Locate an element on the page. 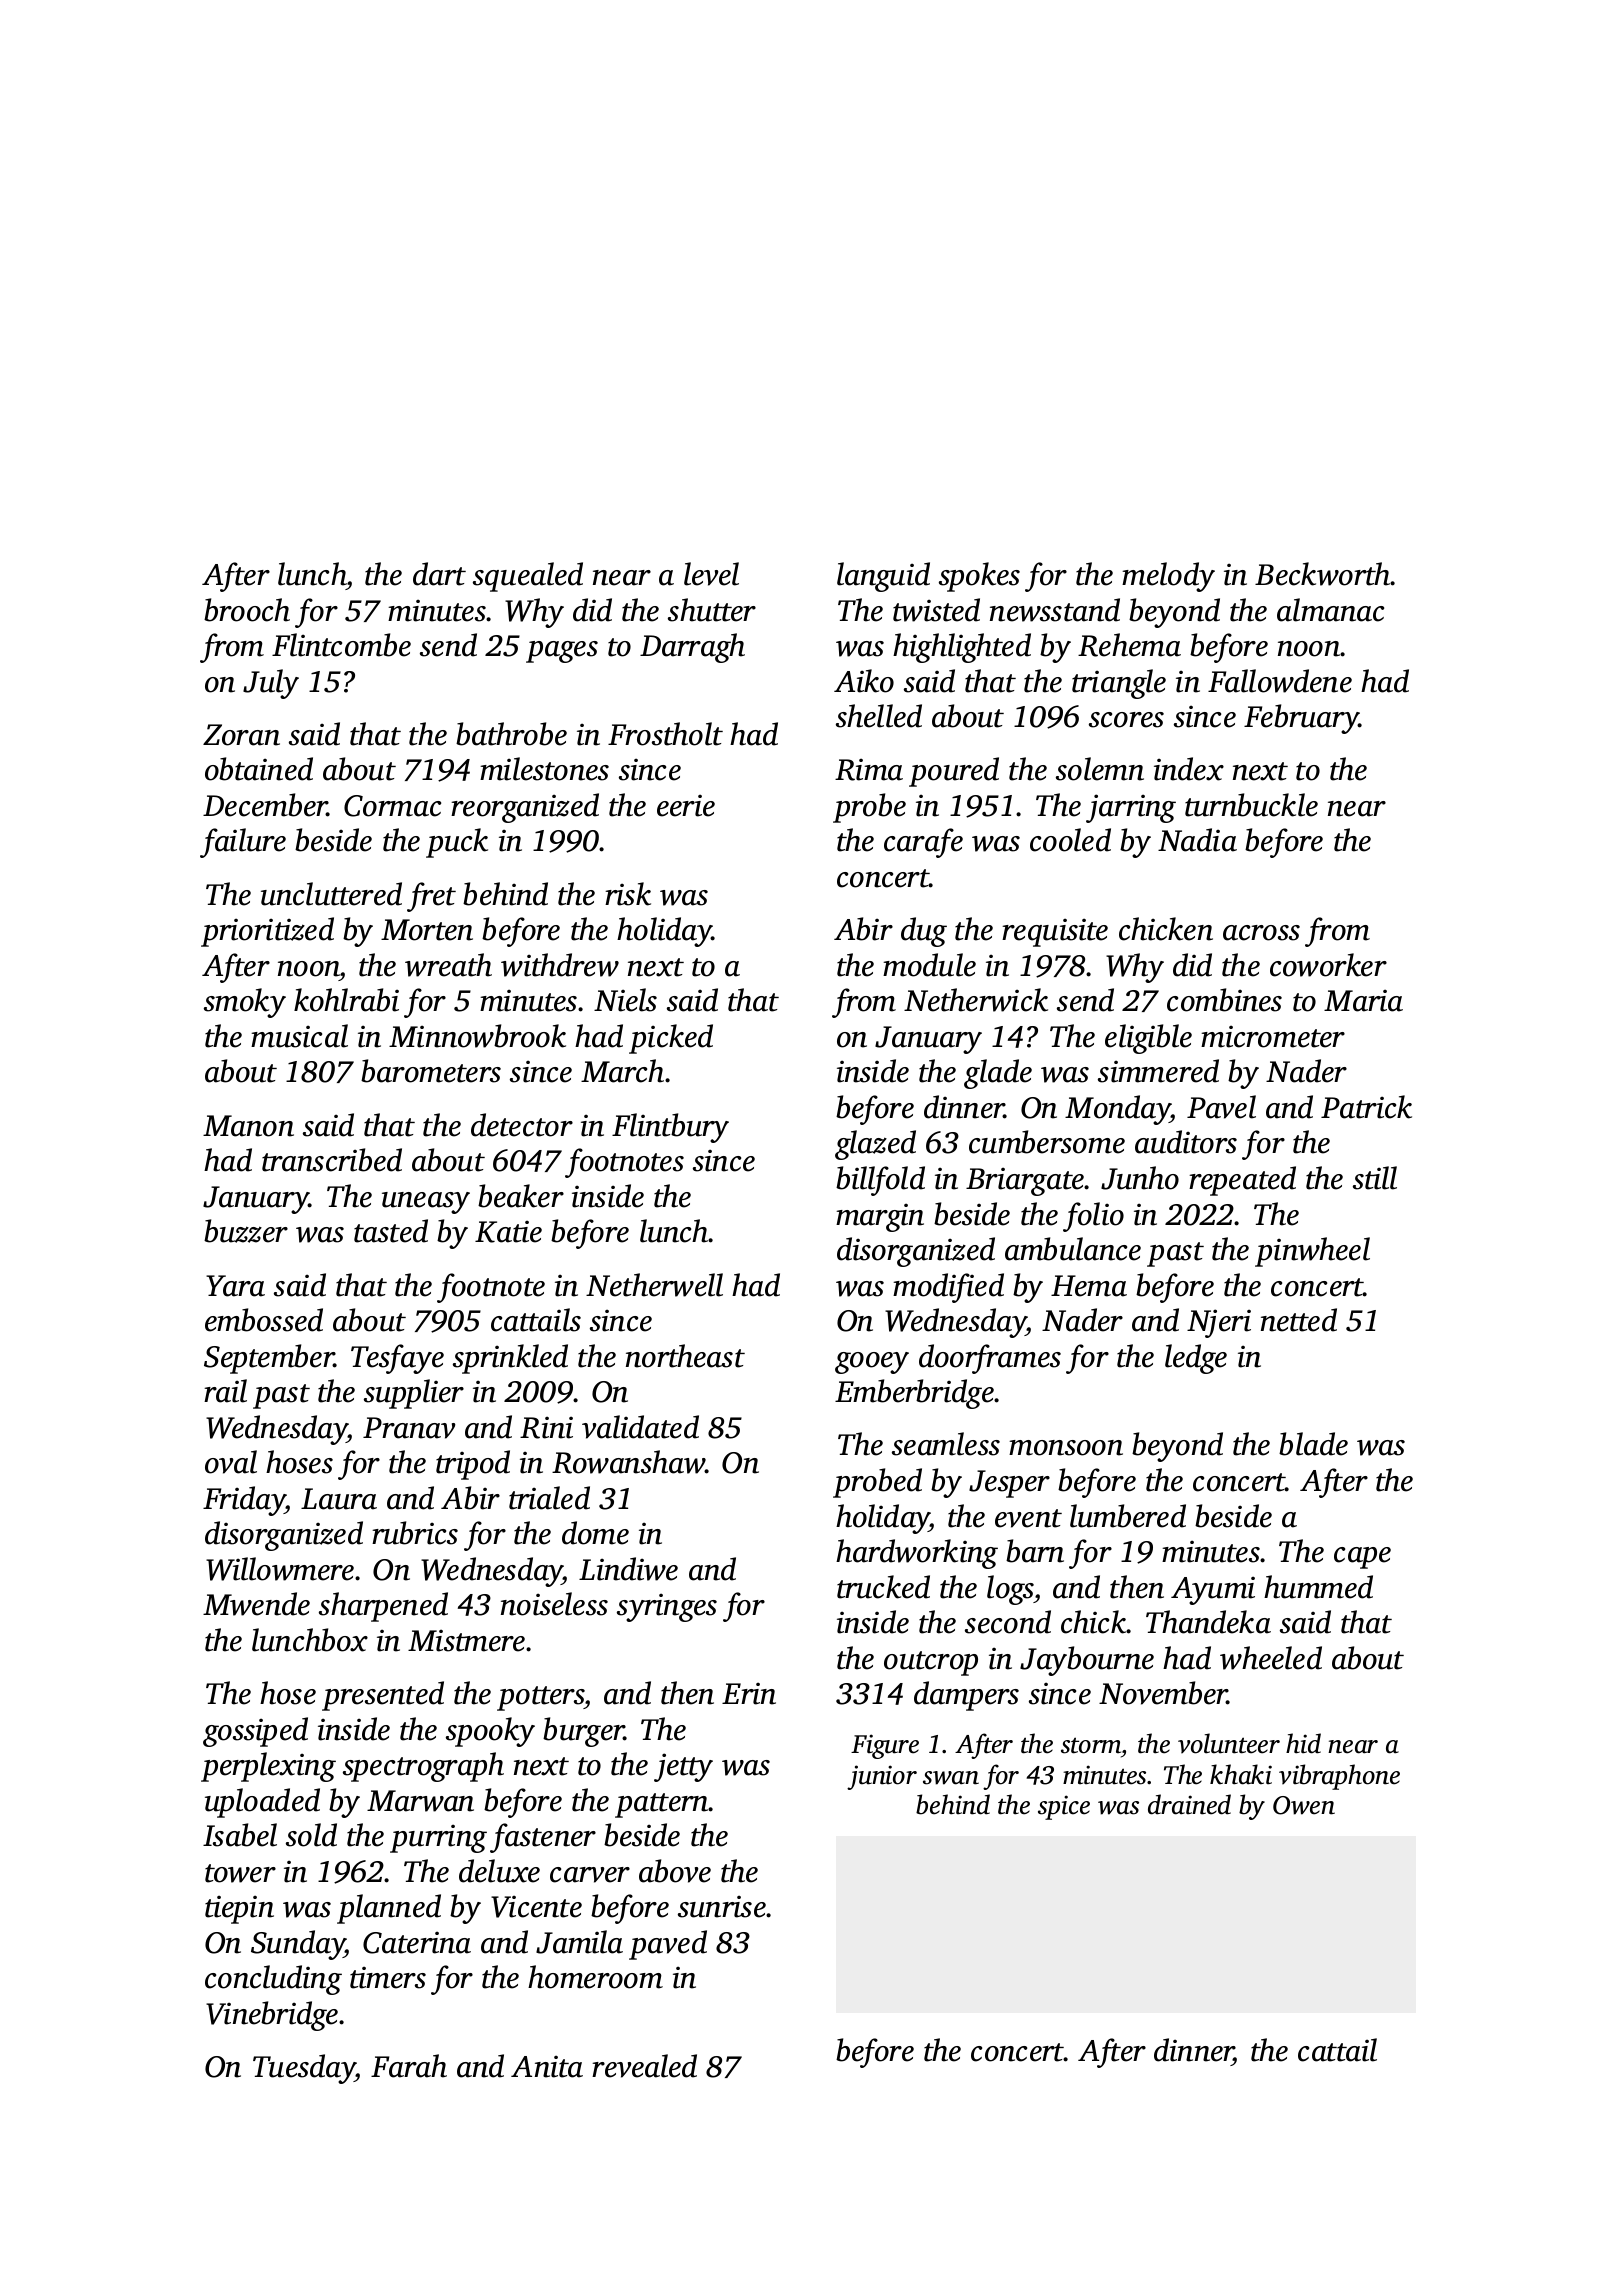  carafe is located at coordinates (923, 843).
